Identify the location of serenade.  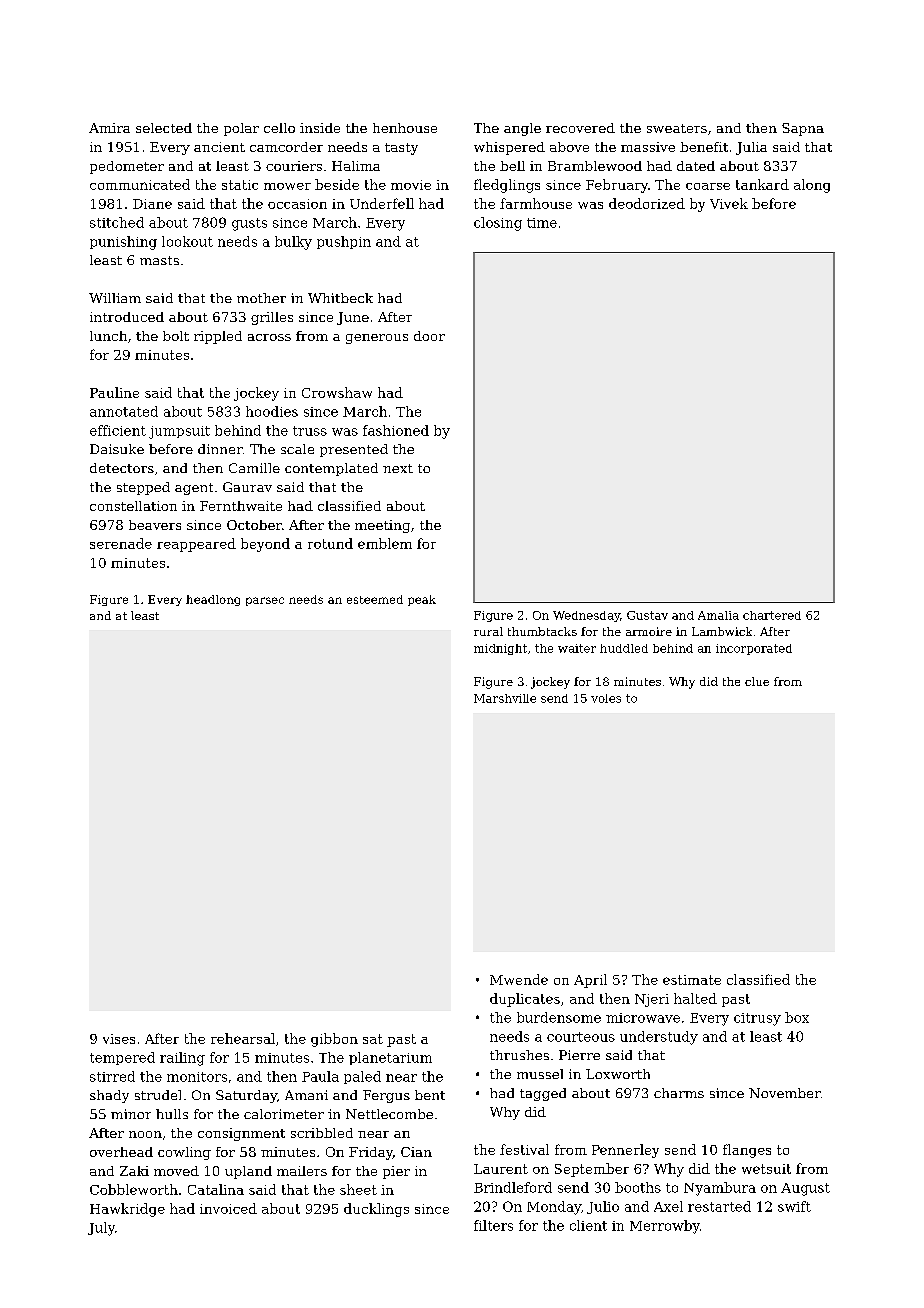
(121, 543).
